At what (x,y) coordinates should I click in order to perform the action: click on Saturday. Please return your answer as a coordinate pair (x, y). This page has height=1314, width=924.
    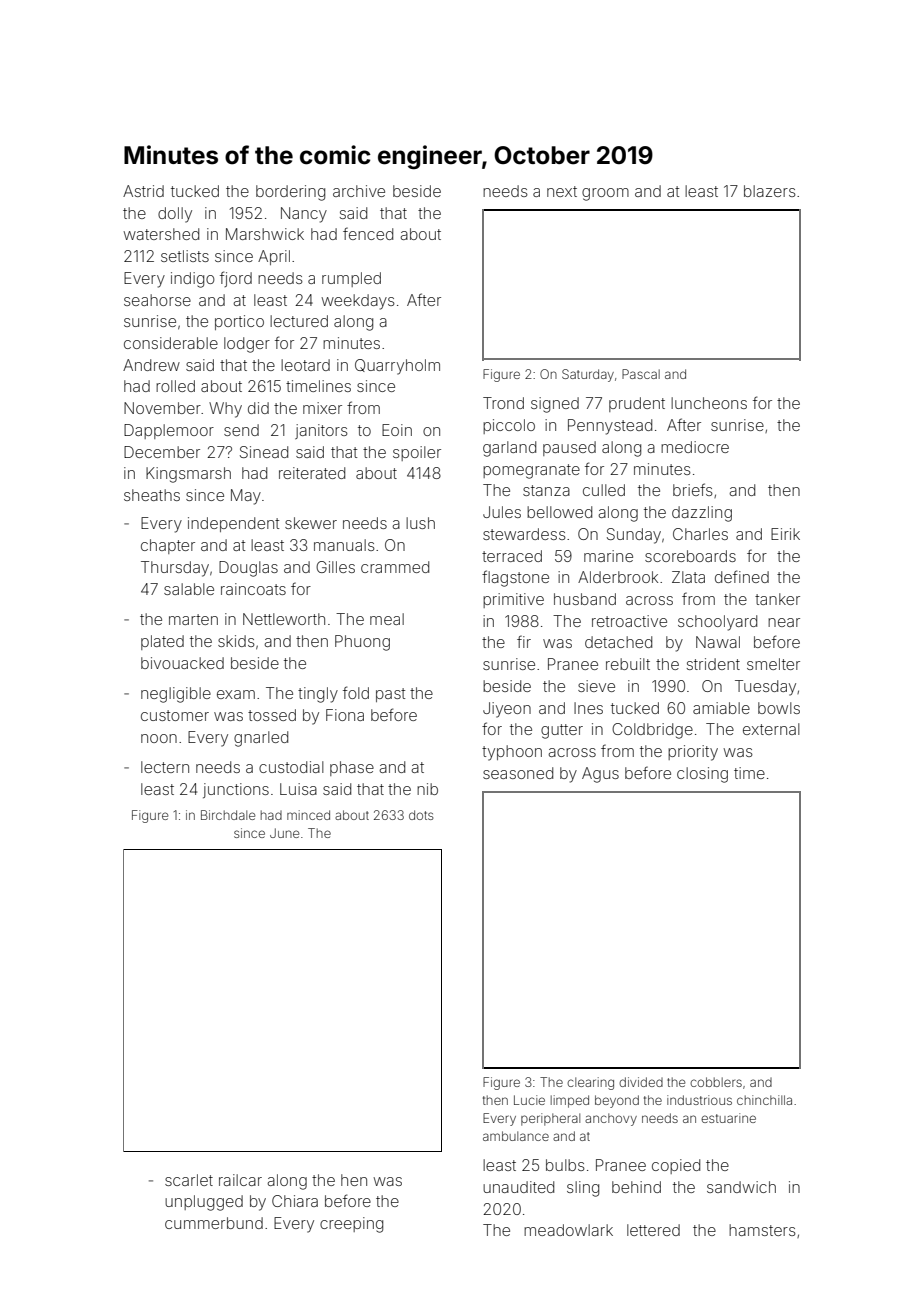
    Looking at the image, I should click on (588, 375).
